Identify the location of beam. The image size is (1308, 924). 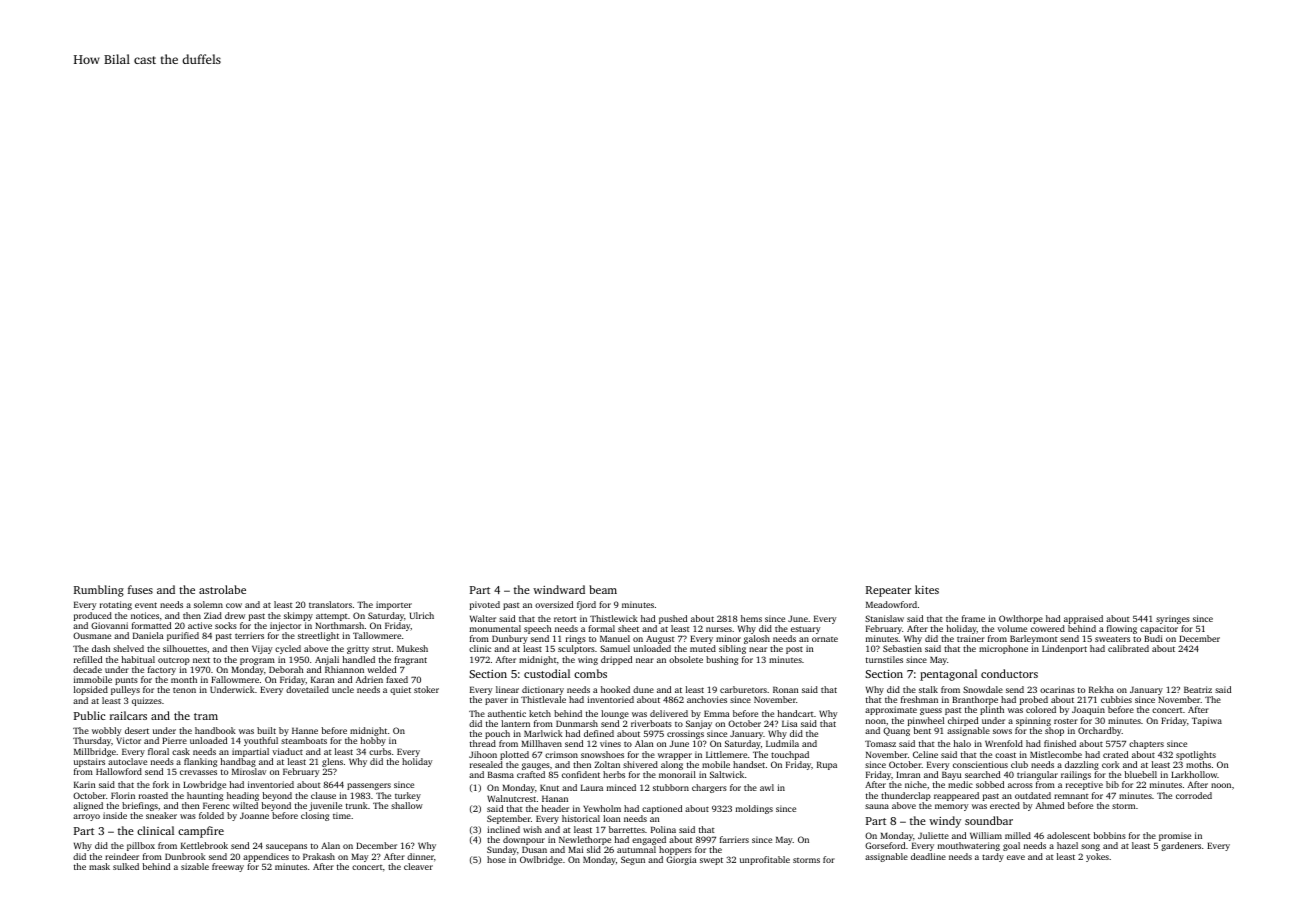
(603, 589).
